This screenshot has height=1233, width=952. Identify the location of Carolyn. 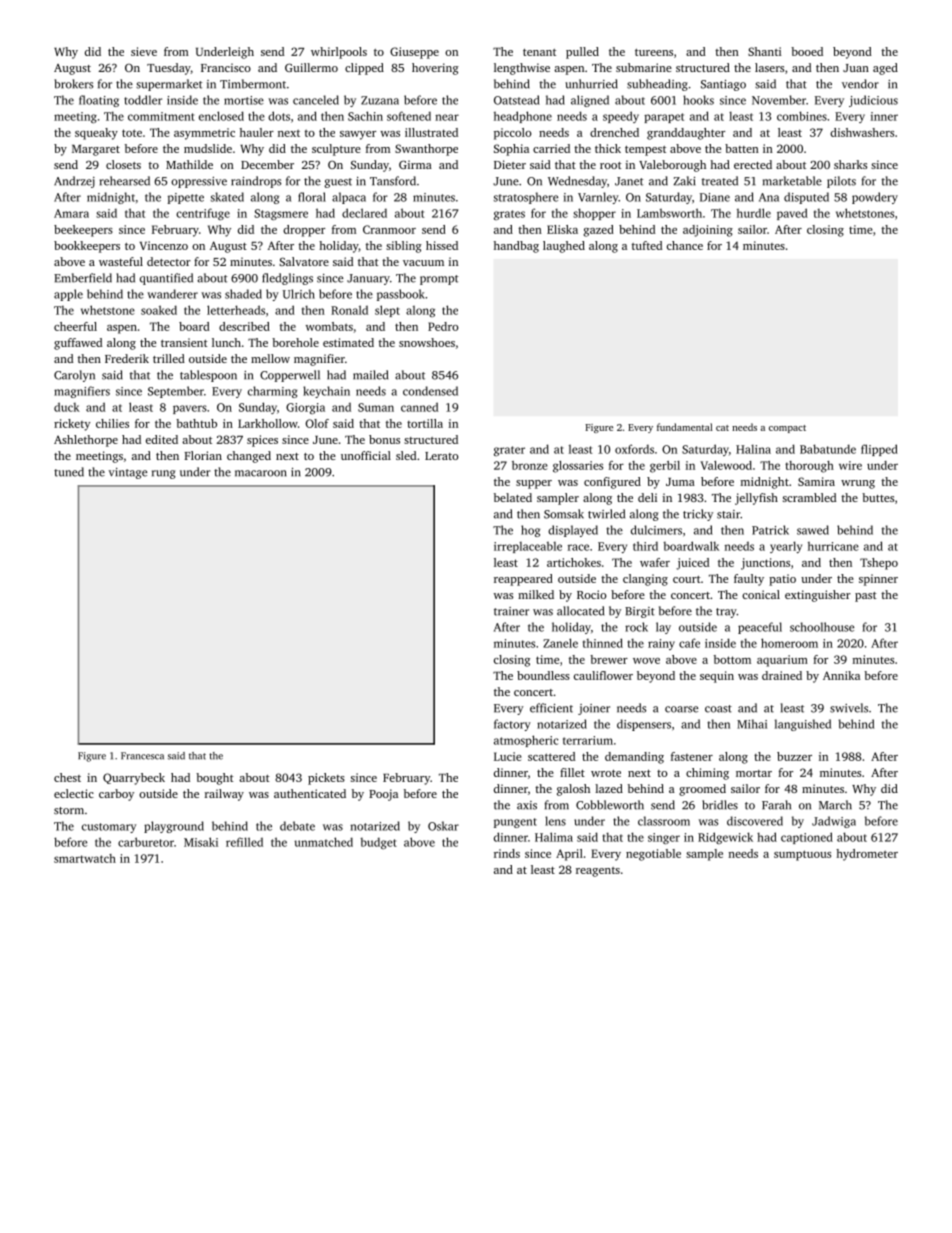
(74, 376).
